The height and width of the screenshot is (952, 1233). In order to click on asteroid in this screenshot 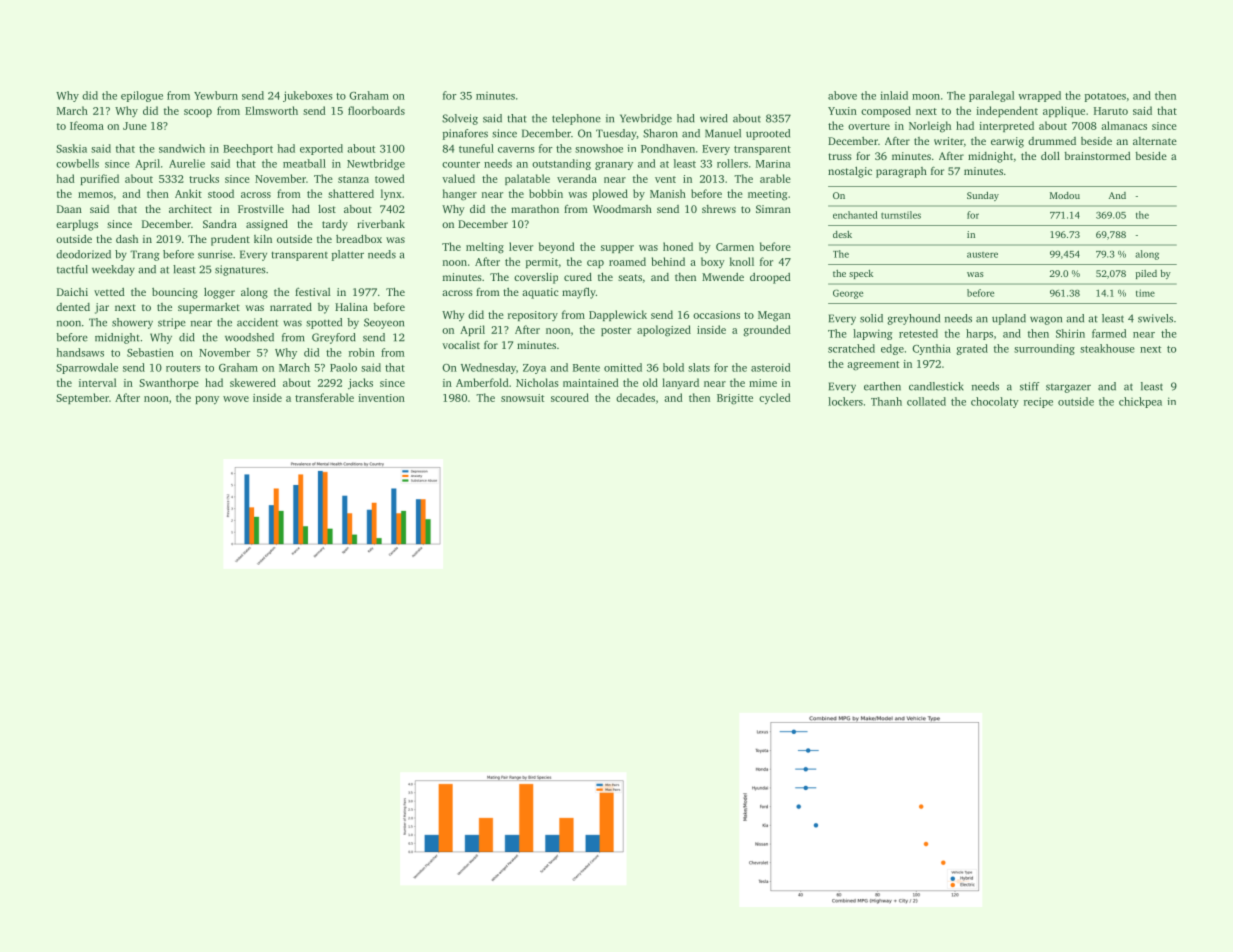, I will do `click(771, 367)`.
